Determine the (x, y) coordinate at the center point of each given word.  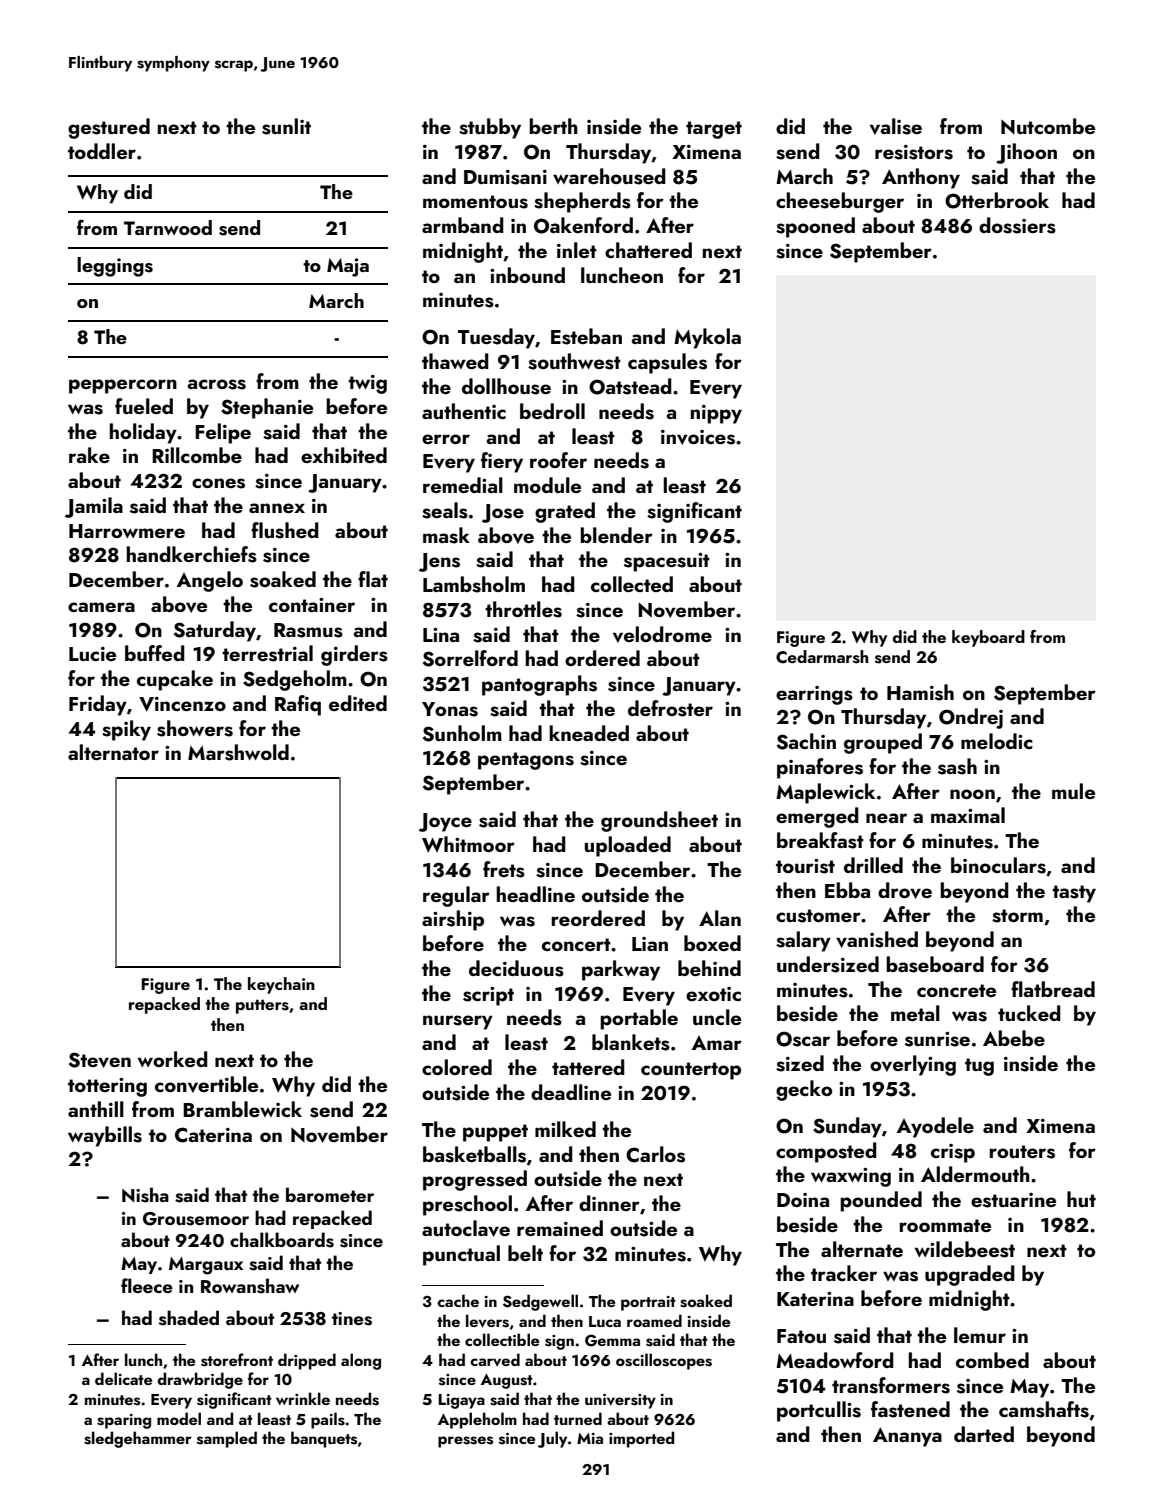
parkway (621, 970)
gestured (109, 128)
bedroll (552, 411)
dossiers (1017, 225)
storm (1017, 916)
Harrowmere (127, 531)
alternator (113, 752)
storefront (237, 1360)
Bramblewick (242, 1109)
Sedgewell (540, 1302)
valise (896, 126)
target (714, 130)
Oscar (803, 1039)
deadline (571, 1092)
